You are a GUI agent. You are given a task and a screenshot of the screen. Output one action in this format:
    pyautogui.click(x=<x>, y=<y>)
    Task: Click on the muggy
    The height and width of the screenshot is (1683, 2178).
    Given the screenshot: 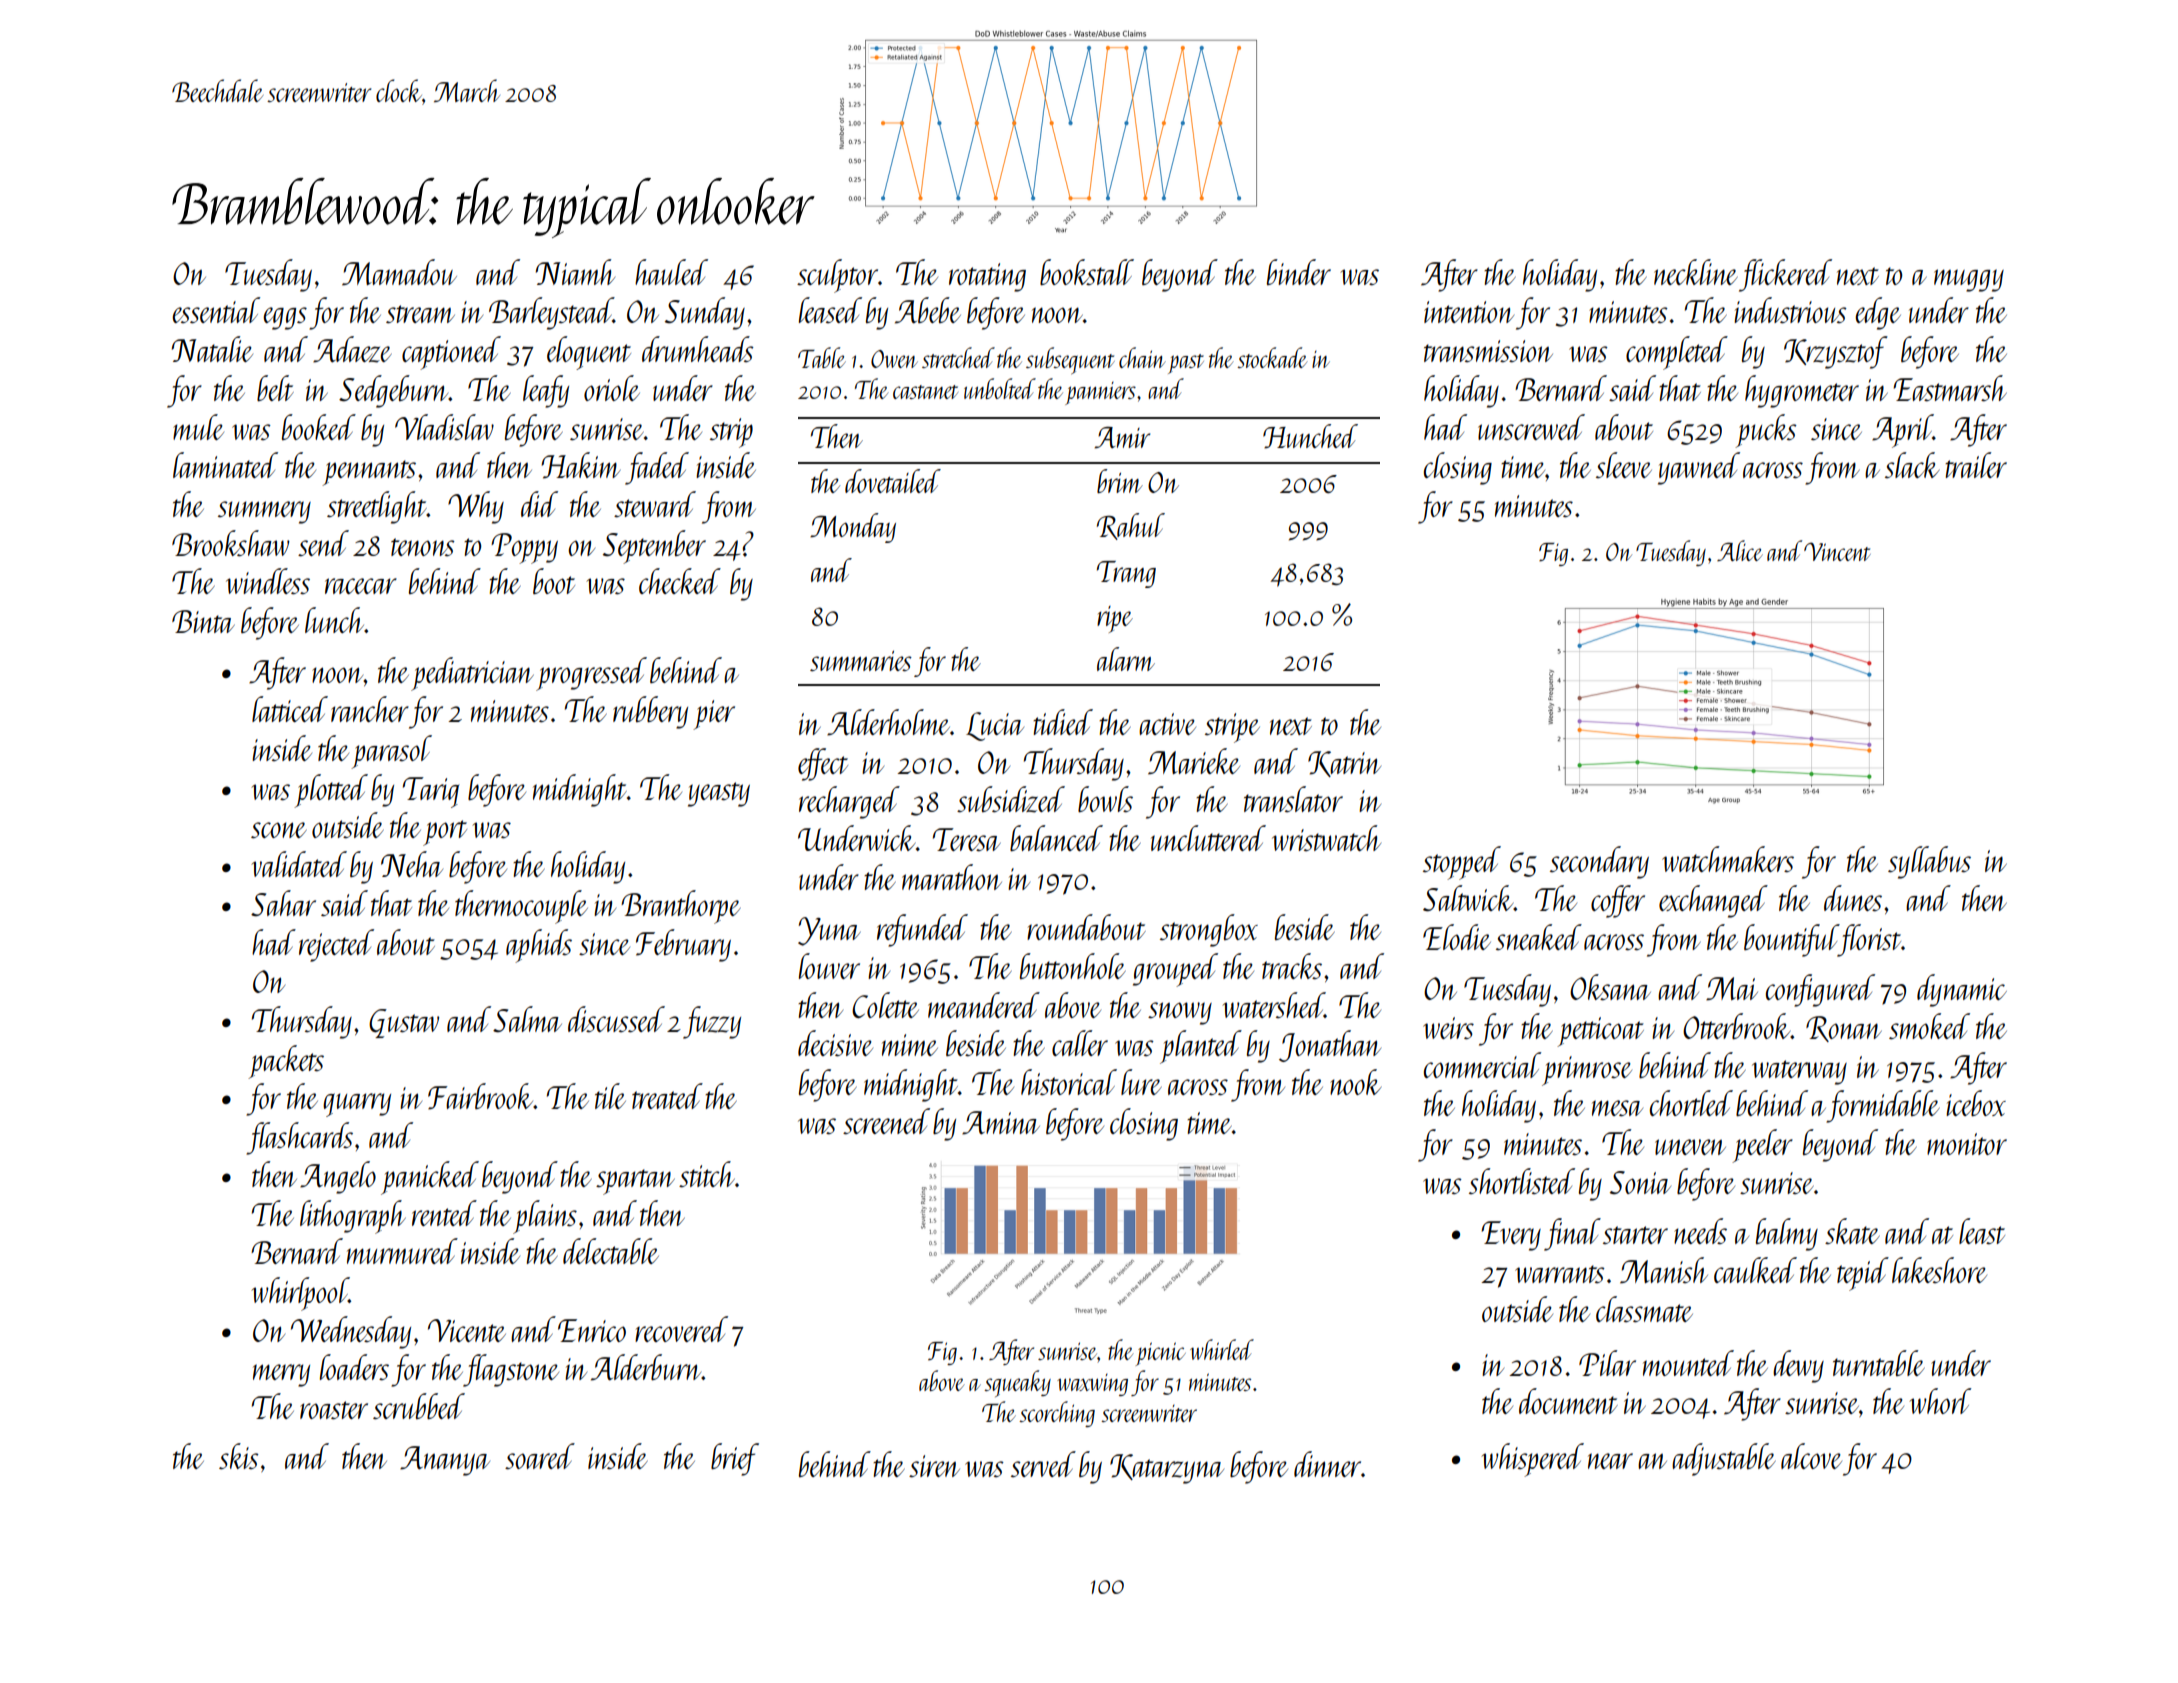 What is the action you would take?
    pyautogui.click(x=1969, y=280)
